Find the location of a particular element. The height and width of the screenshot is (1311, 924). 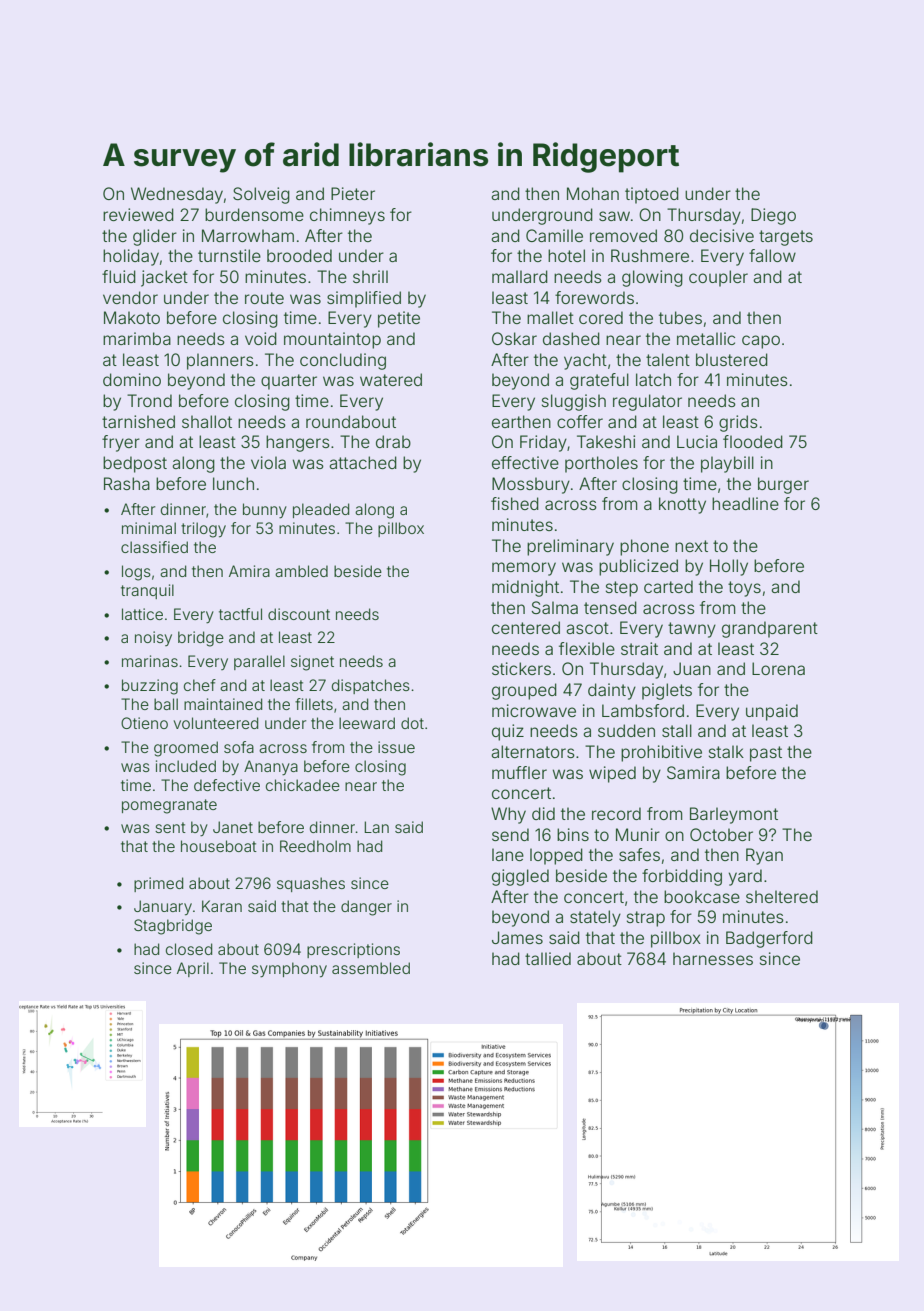

send is located at coordinates (510, 834).
